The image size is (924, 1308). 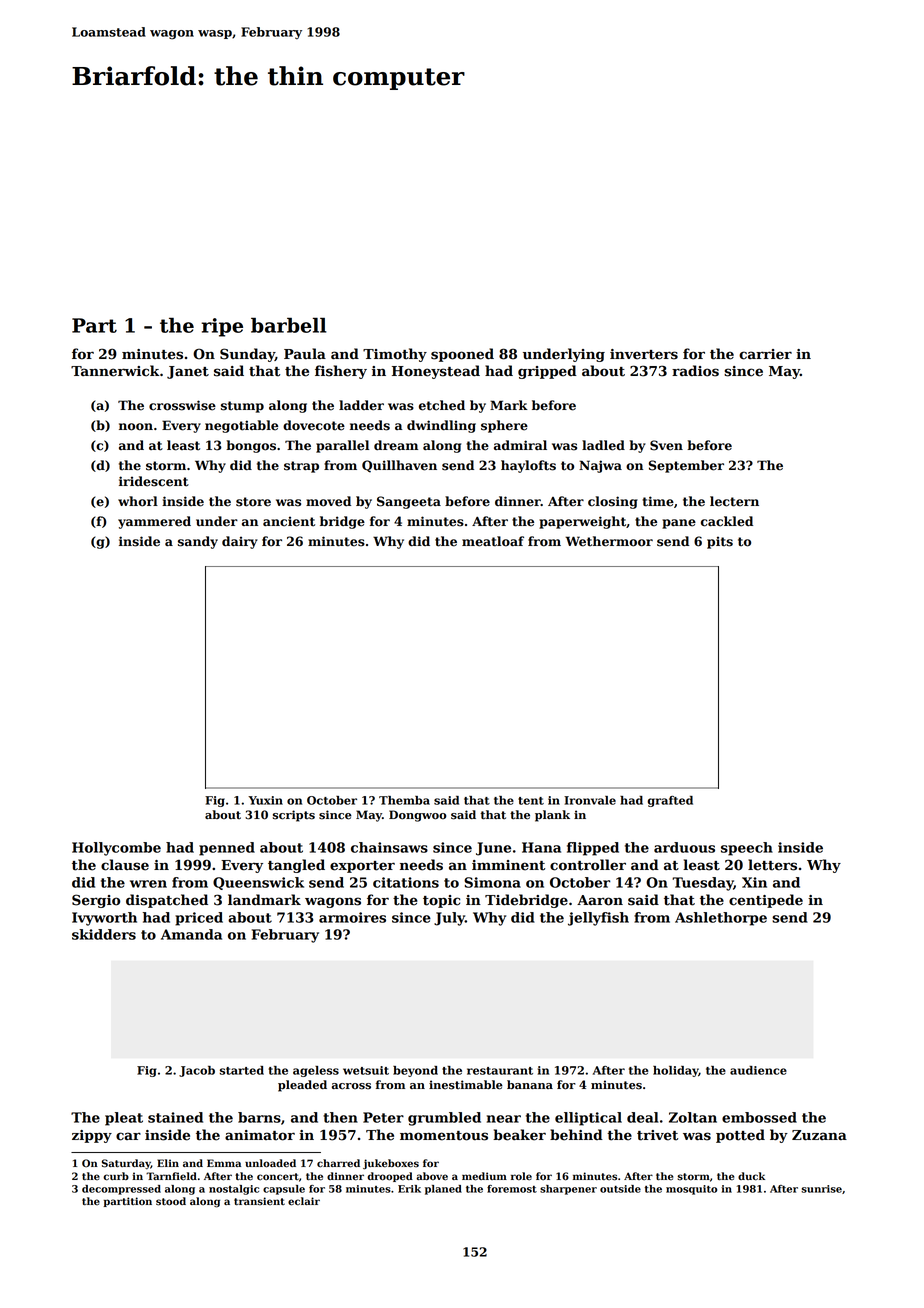 I want to click on meatloaf, so click(x=493, y=541).
